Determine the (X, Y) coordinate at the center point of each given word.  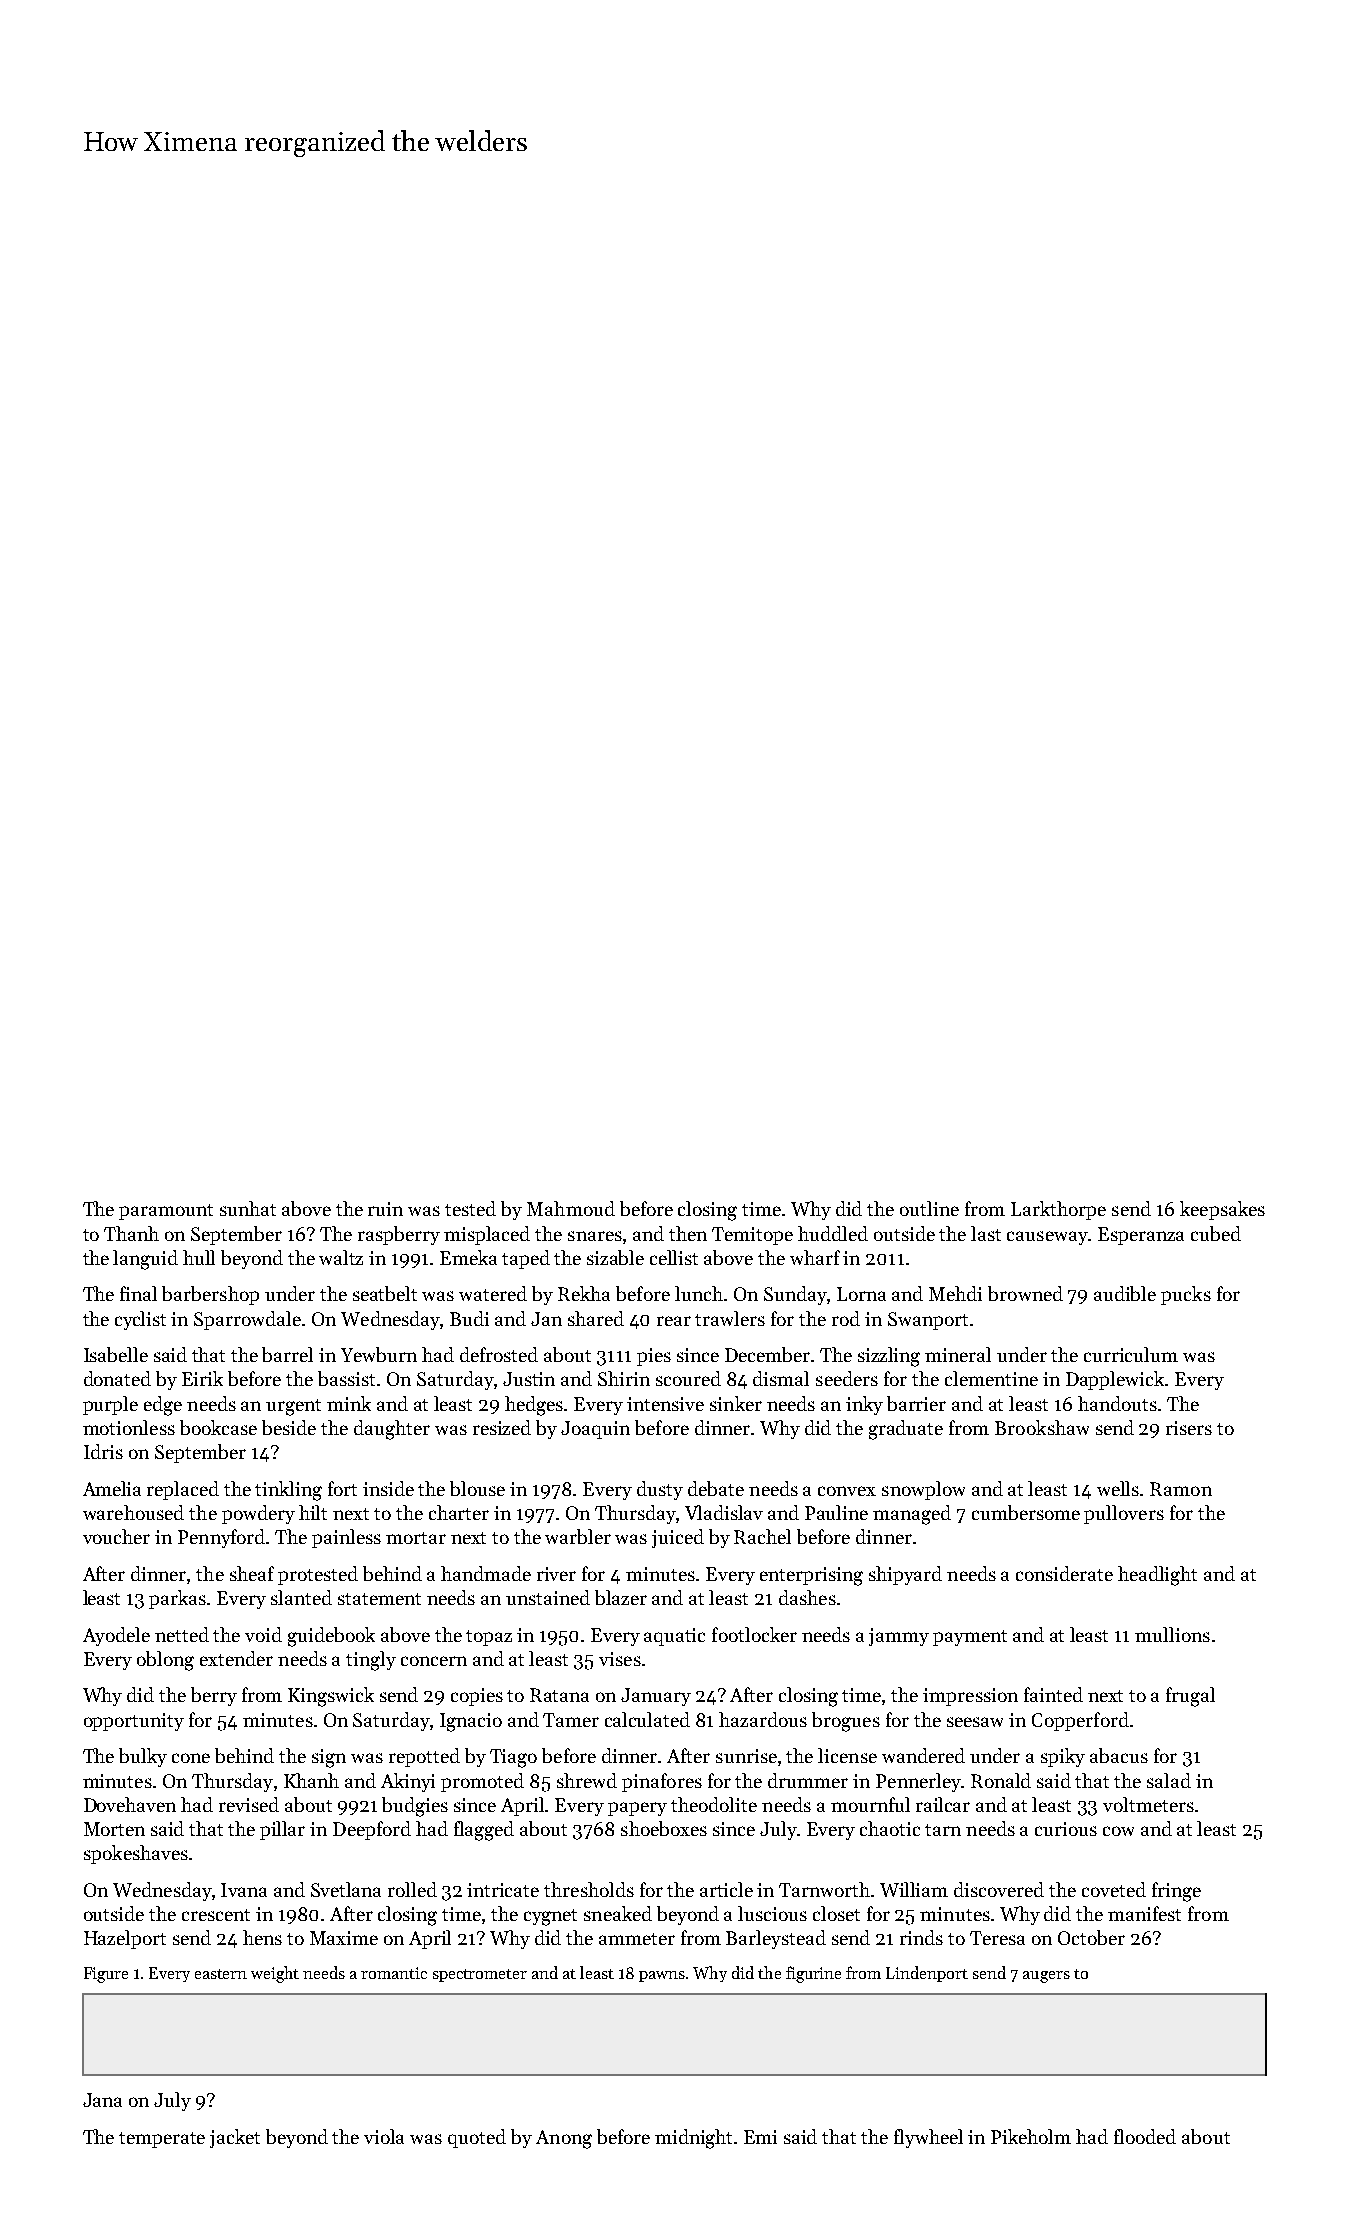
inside (388, 1488)
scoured (688, 1378)
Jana (102, 2100)
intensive (665, 1404)
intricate (503, 1890)
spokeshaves (136, 1854)
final (138, 1293)
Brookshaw (1042, 1427)
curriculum (1131, 1354)
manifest (1144, 1913)
